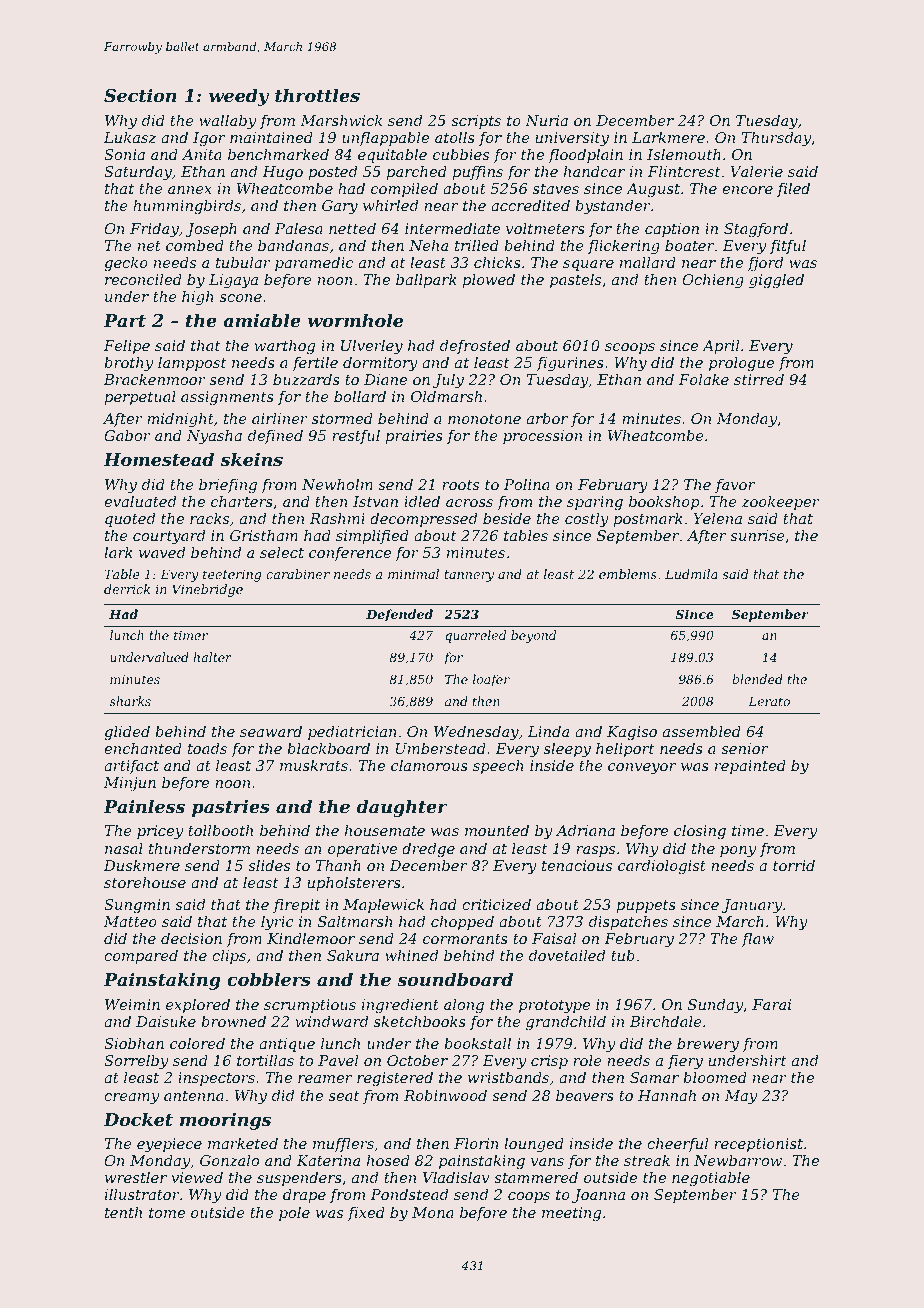 This screenshot has width=924, height=1308. What do you see at coordinates (757, 535) in the screenshot?
I see `sunrise` at bounding box center [757, 535].
